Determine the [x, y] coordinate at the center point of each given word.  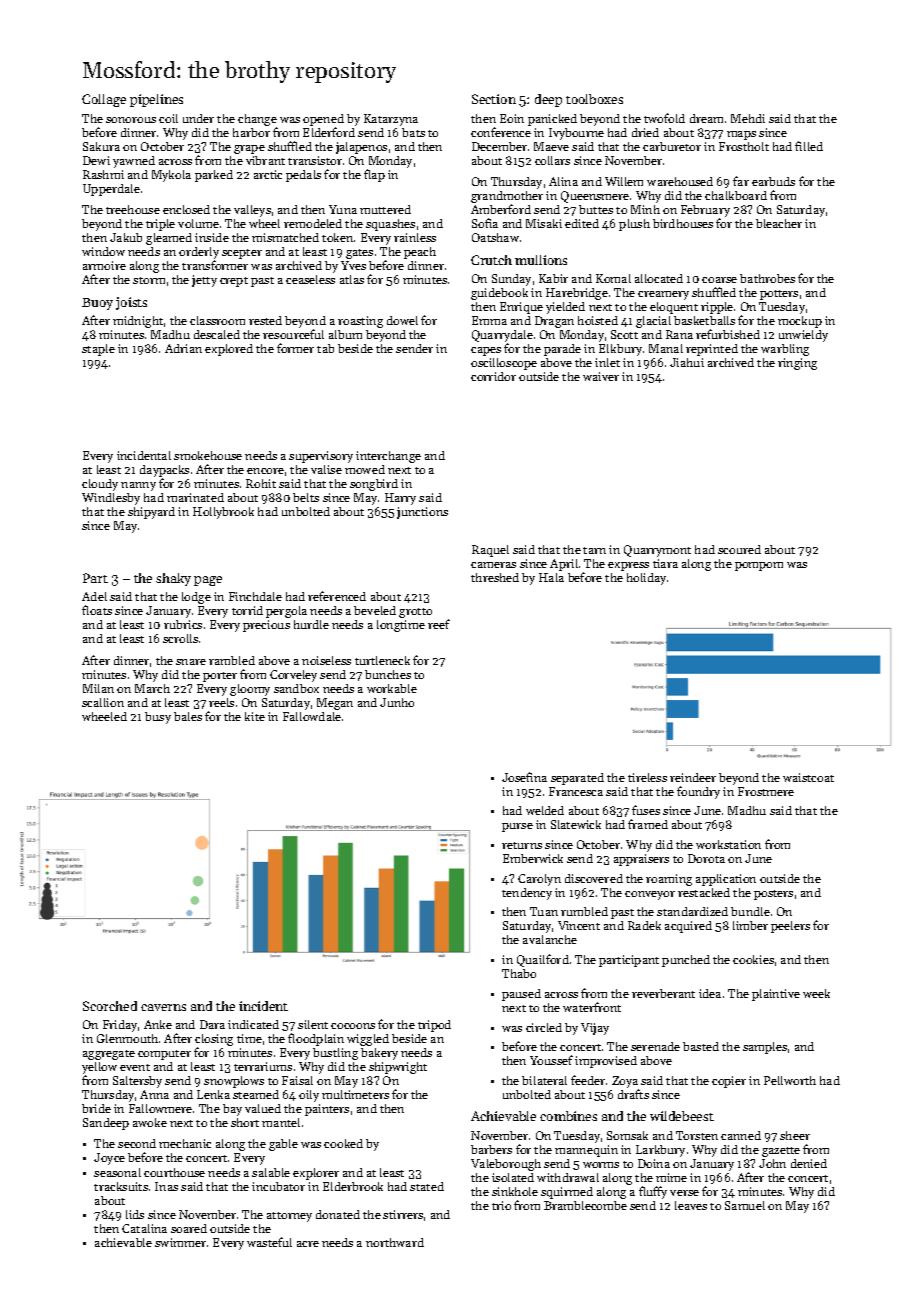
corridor [493, 376]
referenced [337, 596]
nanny [138, 486]
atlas [352, 279]
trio [501, 1205]
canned [741, 1135]
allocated [659, 278]
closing [214, 1040]
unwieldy [803, 336]
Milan [98, 688]
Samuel [745, 1205]
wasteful [269, 1242]
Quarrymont [657, 551]
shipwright [398, 1068]
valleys [252, 211]
